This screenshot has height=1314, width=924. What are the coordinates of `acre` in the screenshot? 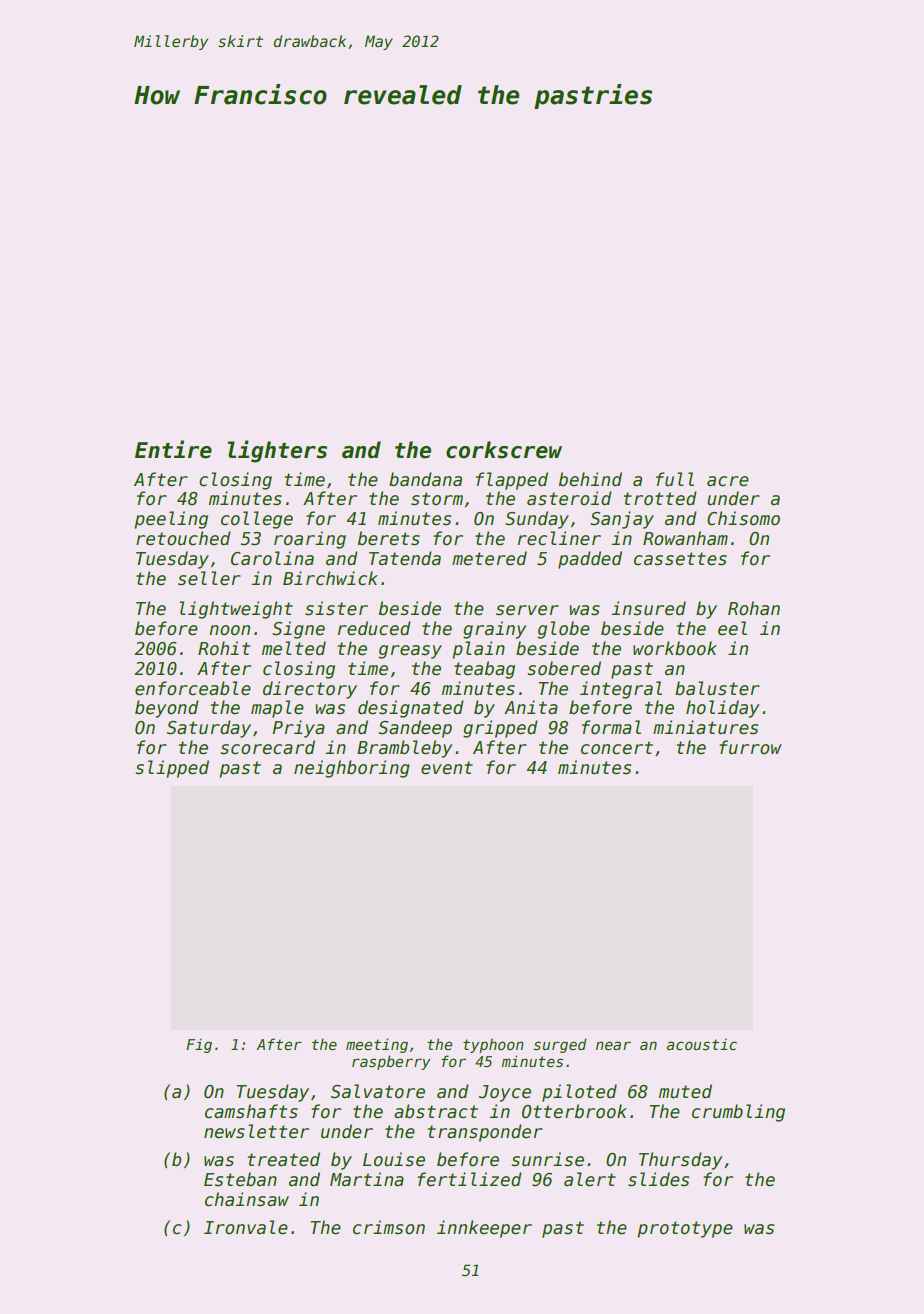 It's located at (728, 481).
